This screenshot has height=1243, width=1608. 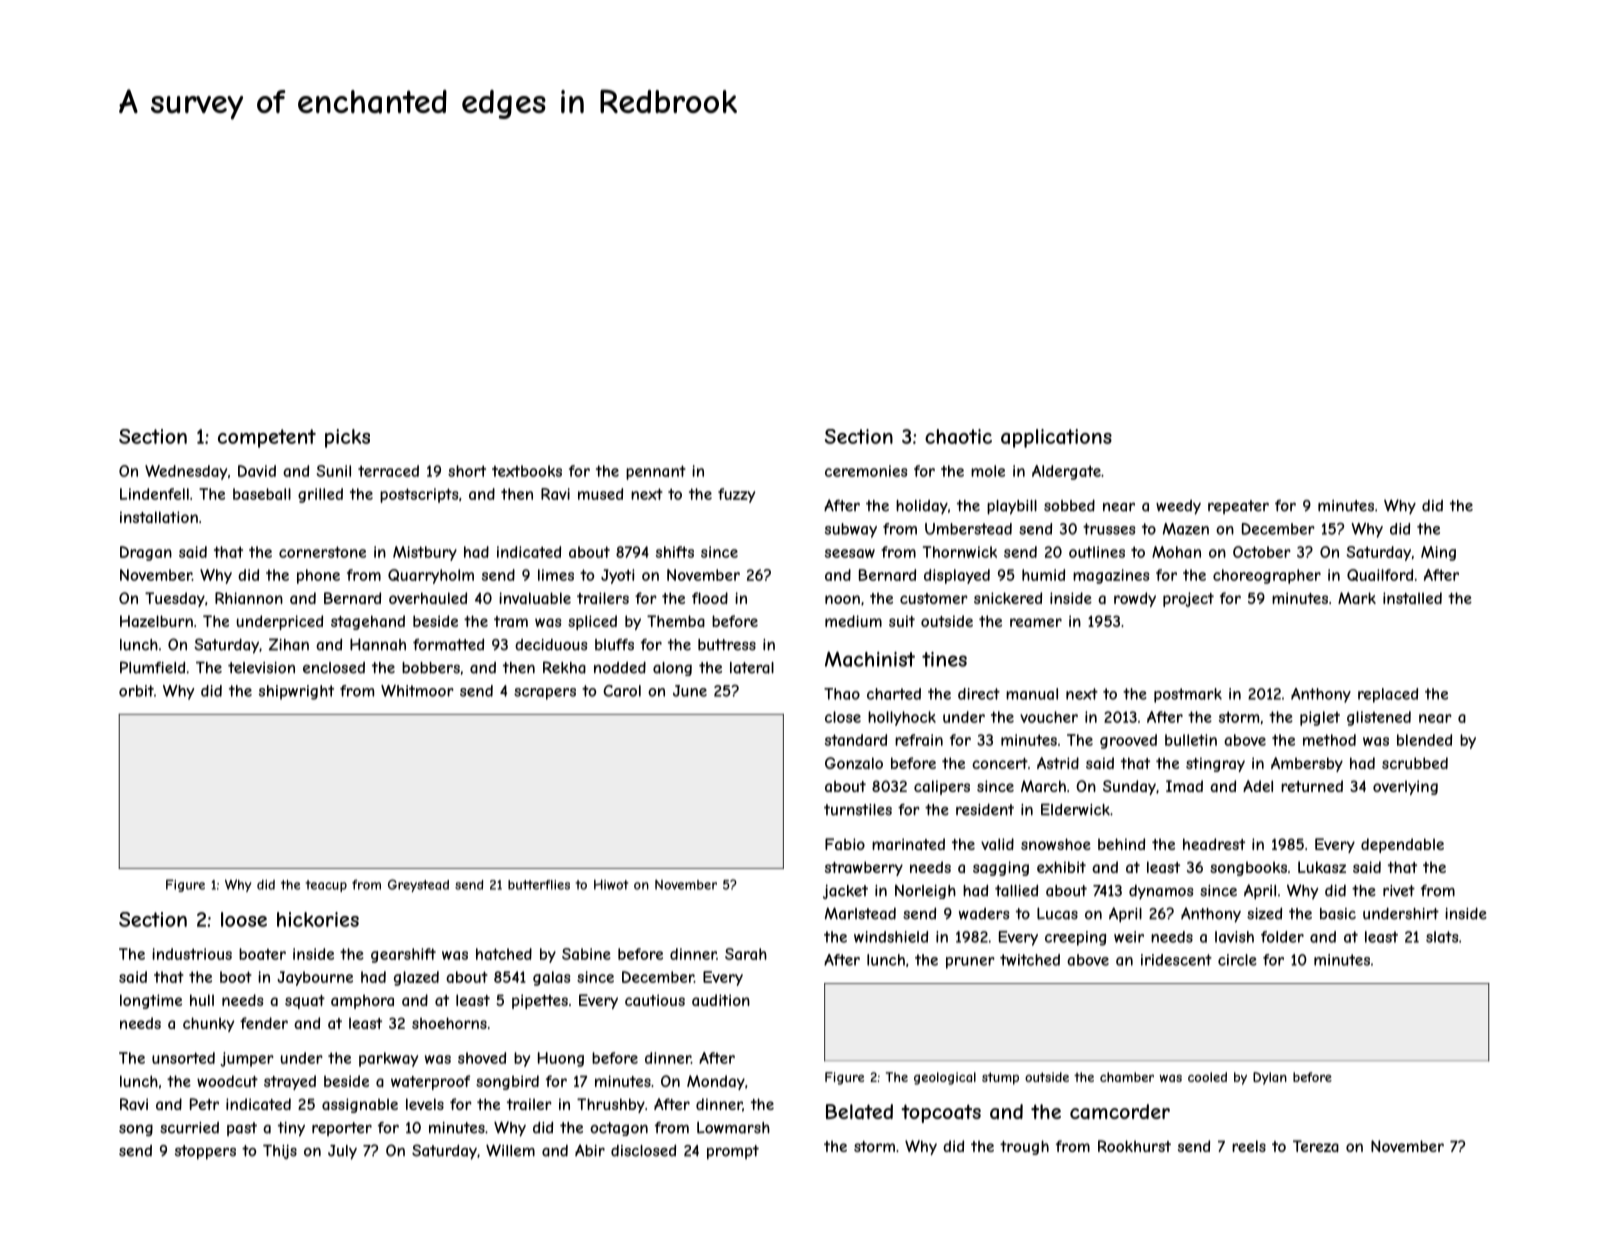 I want to click on project, so click(x=1188, y=599).
